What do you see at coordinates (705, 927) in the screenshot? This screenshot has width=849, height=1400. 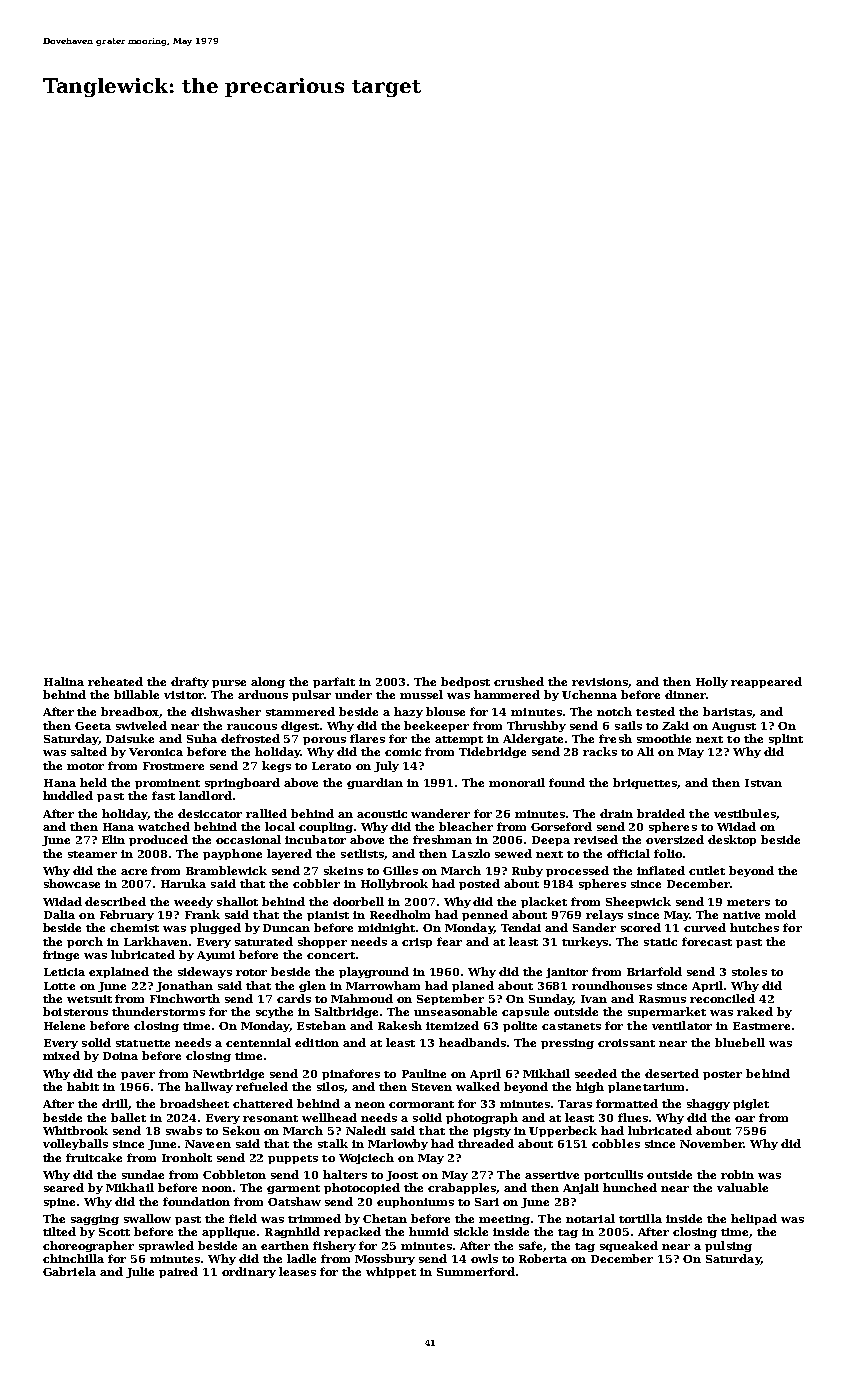 I see `curved` at bounding box center [705, 927].
